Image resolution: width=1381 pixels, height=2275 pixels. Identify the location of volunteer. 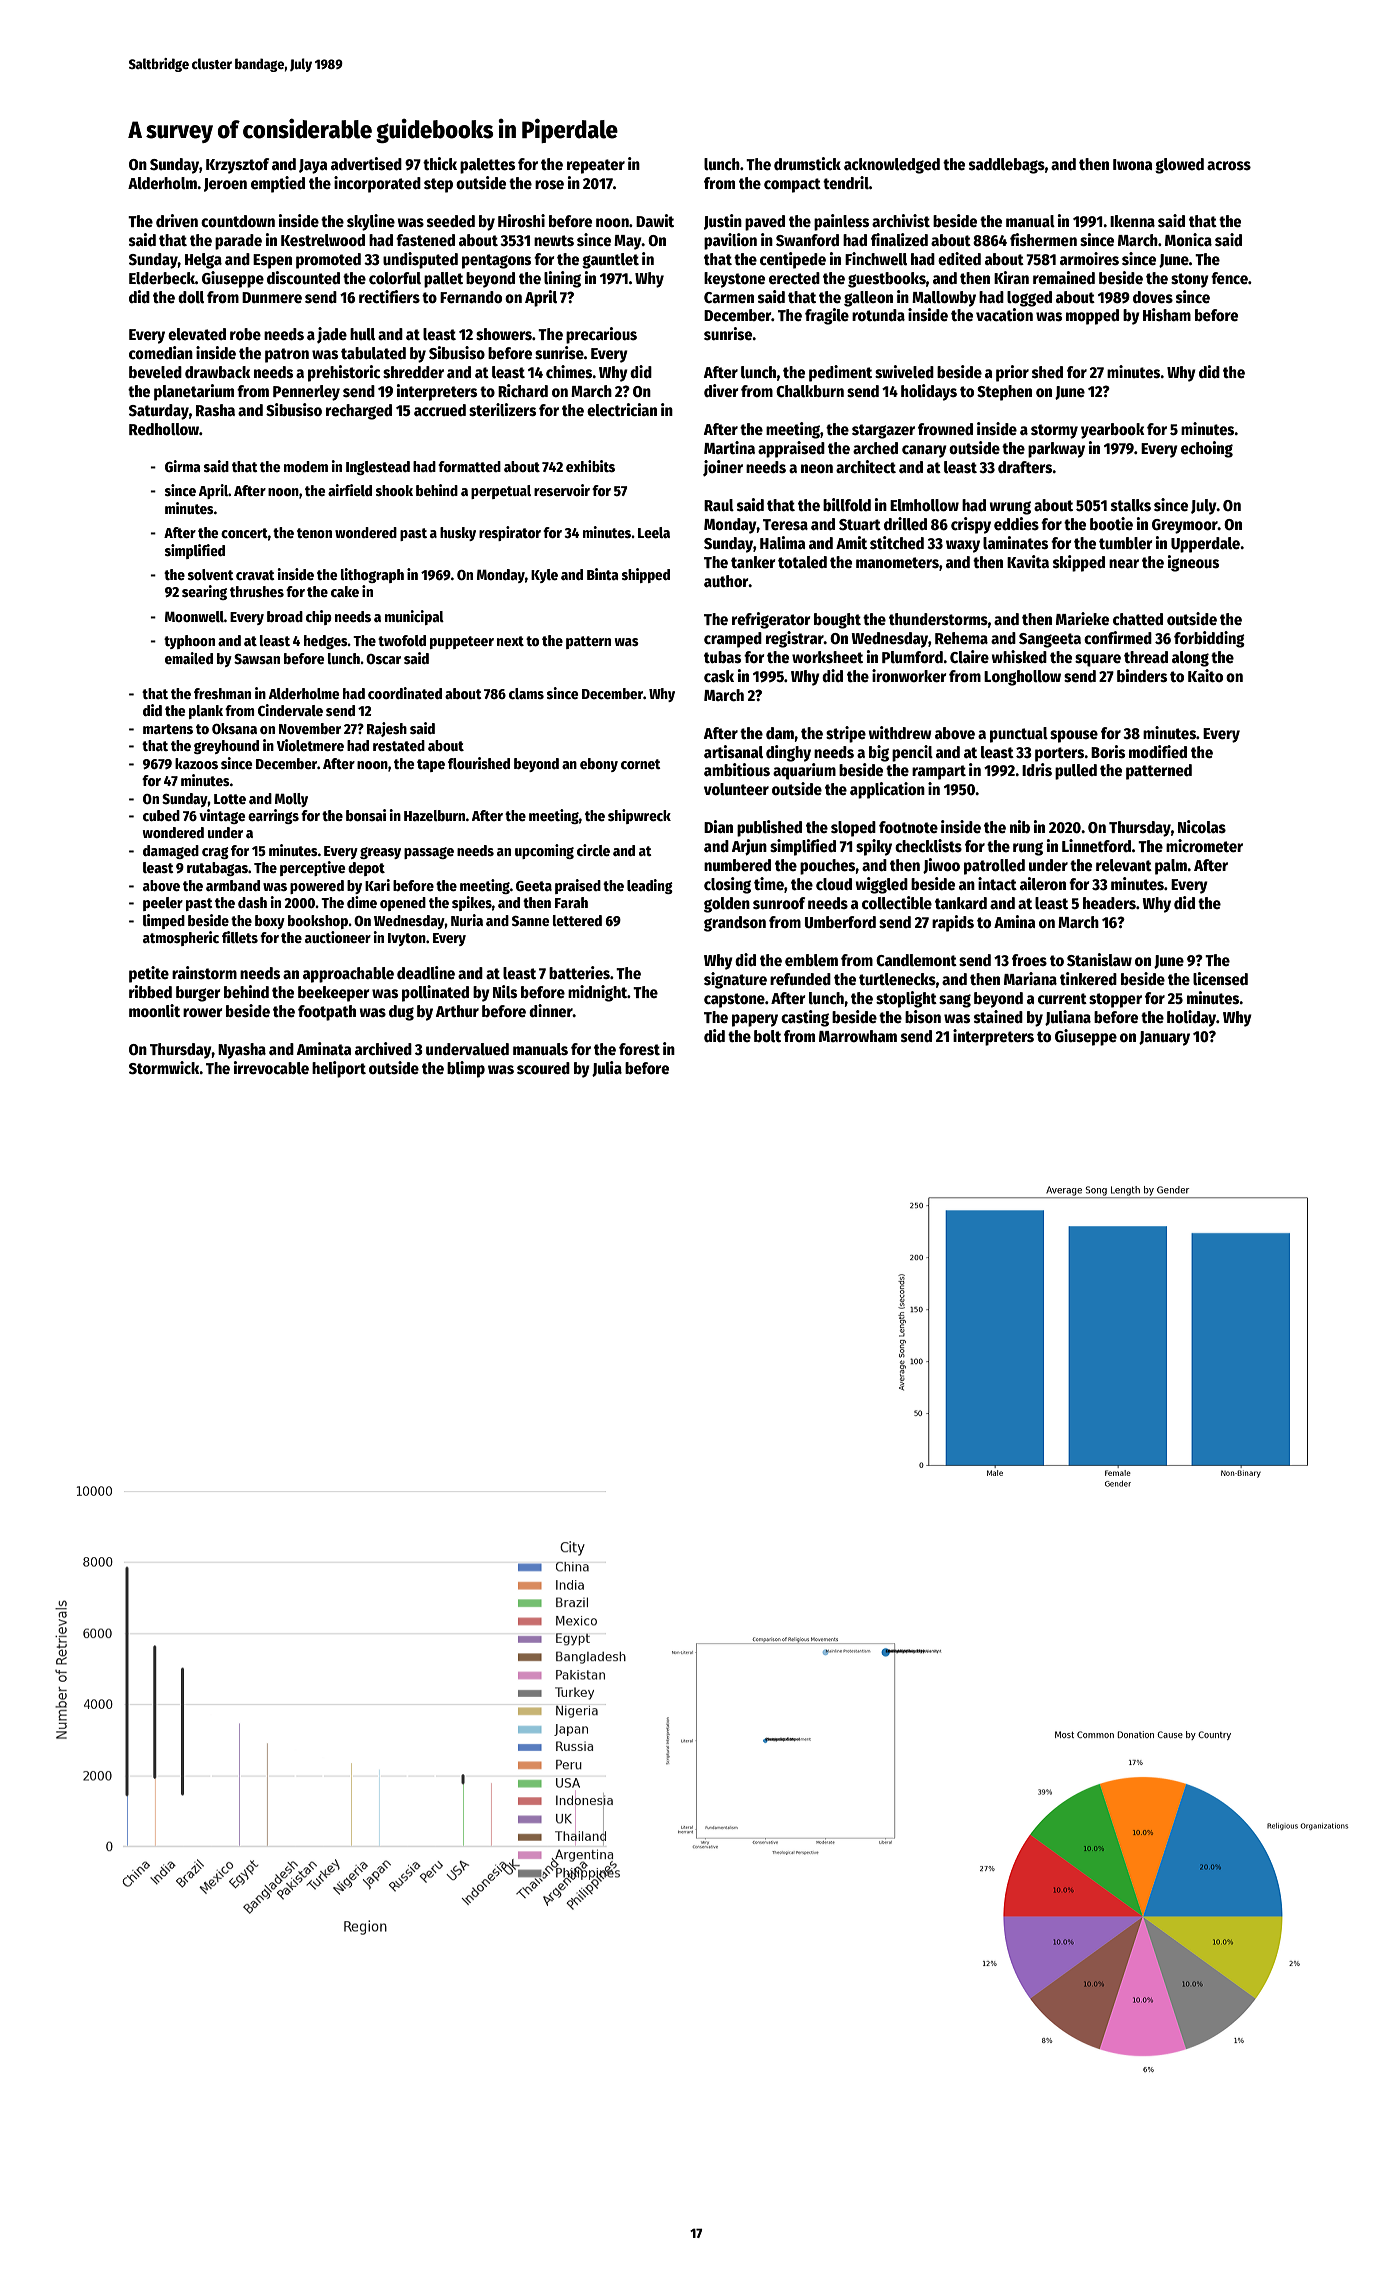
(736, 789).
